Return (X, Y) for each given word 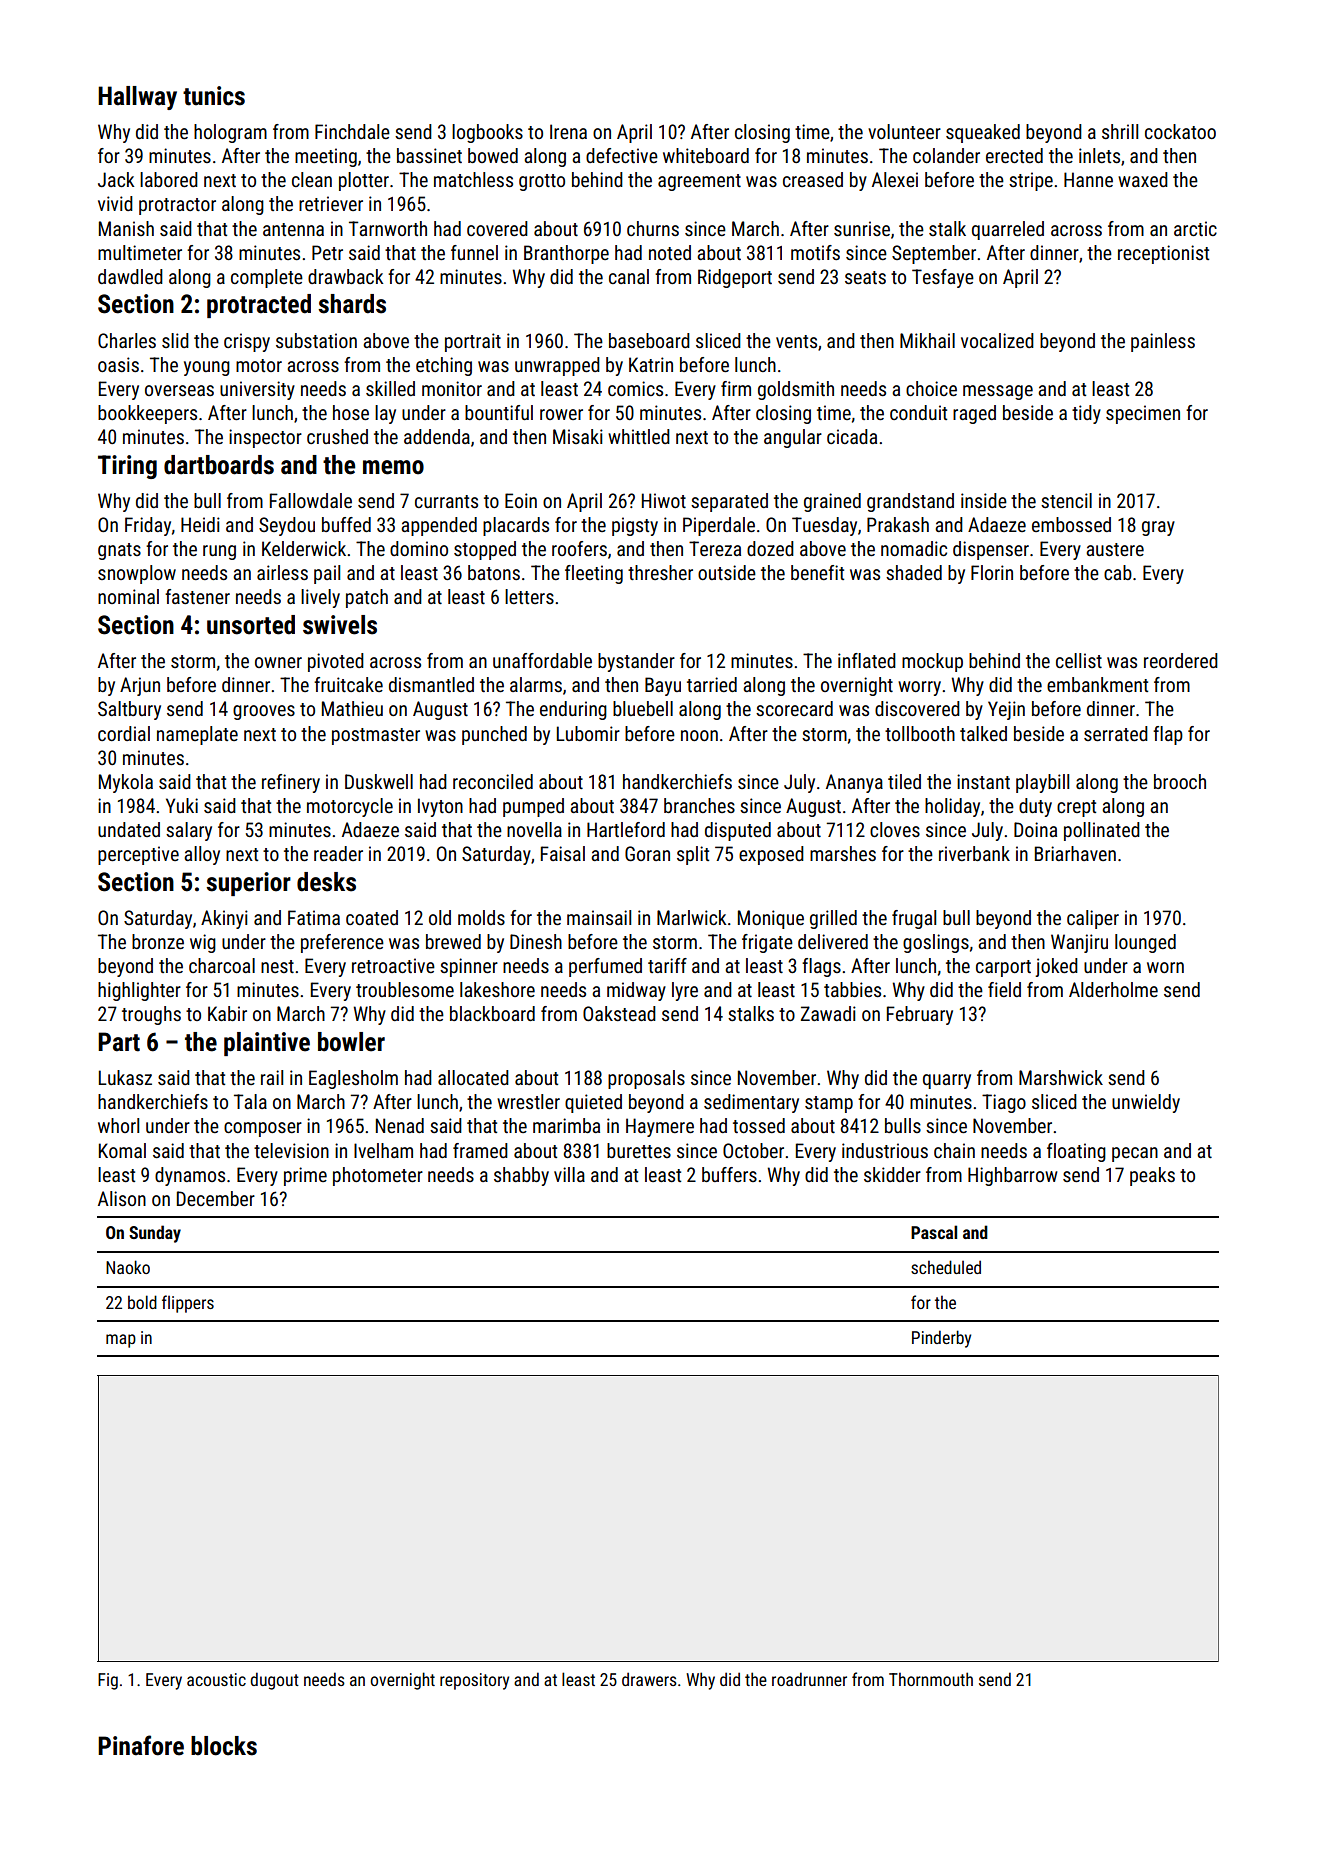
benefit (817, 572)
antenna (293, 229)
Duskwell (379, 781)
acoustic (216, 1679)
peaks (1152, 1176)
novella (534, 829)
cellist (1079, 660)
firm (736, 388)
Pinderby (941, 1339)
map (121, 1341)
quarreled (1008, 230)
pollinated (1102, 831)
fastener (197, 596)
